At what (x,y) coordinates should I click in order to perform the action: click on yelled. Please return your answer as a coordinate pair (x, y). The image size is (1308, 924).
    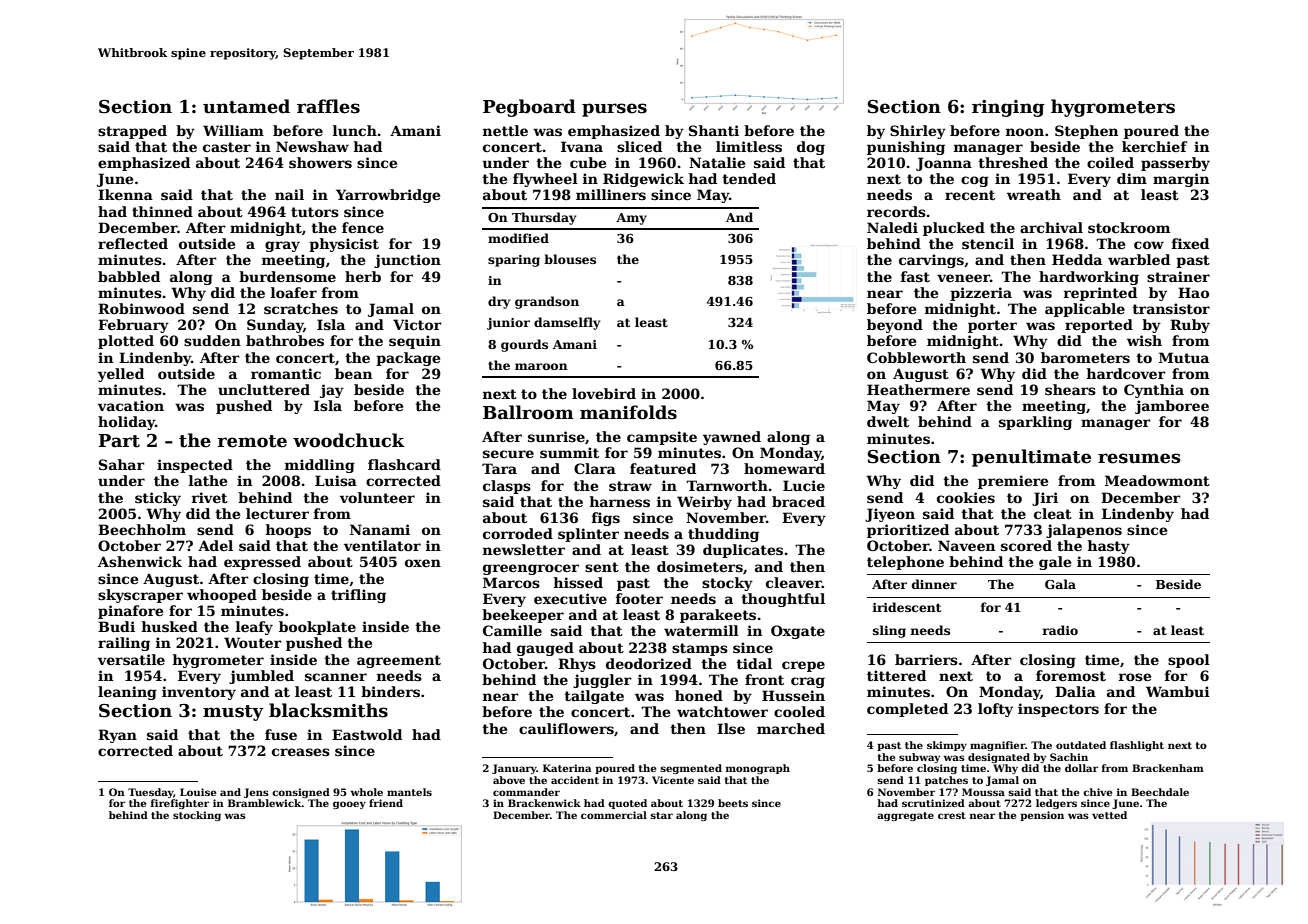
    Looking at the image, I should click on (121, 375).
